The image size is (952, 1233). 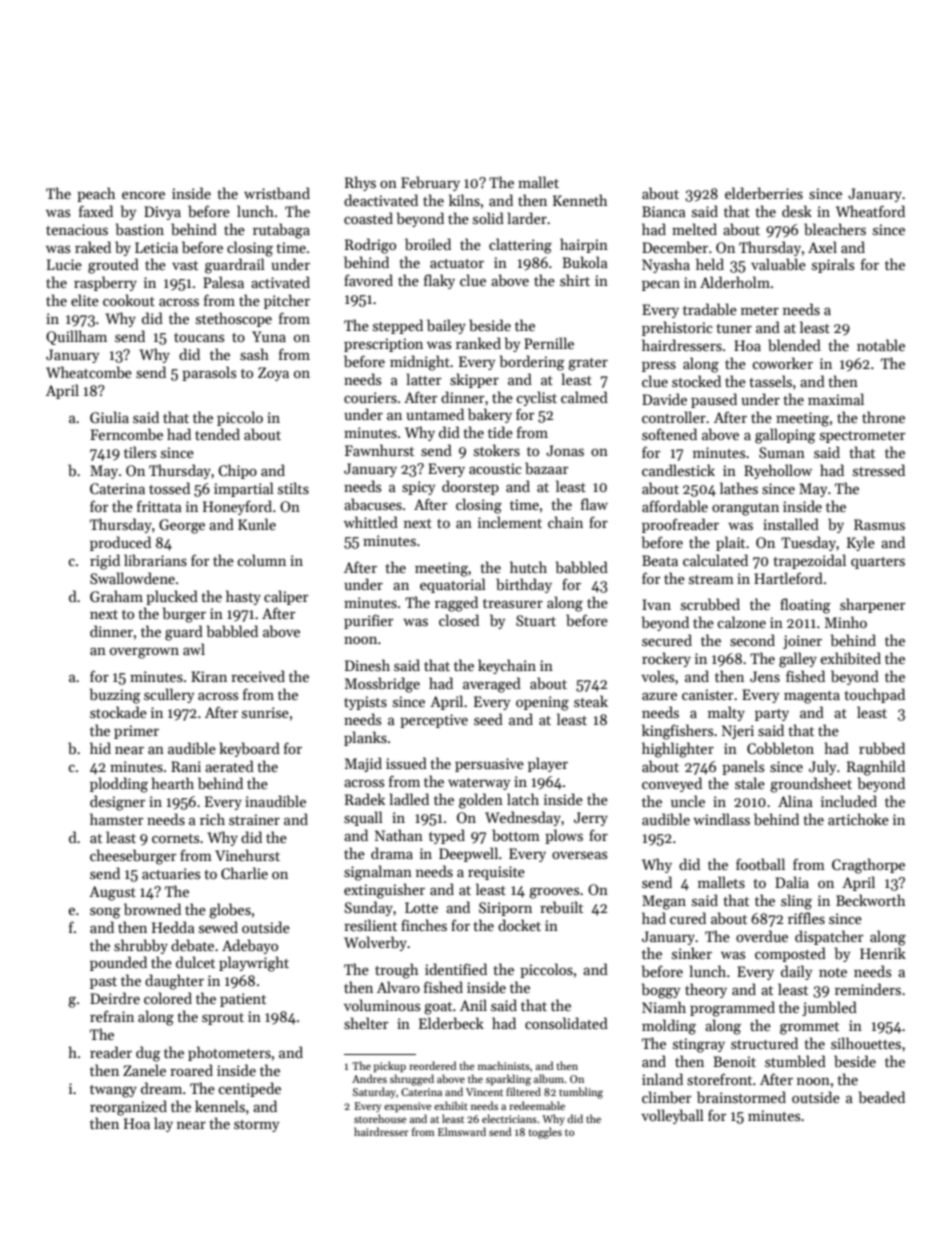 I want to click on joiner, so click(x=802, y=642).
